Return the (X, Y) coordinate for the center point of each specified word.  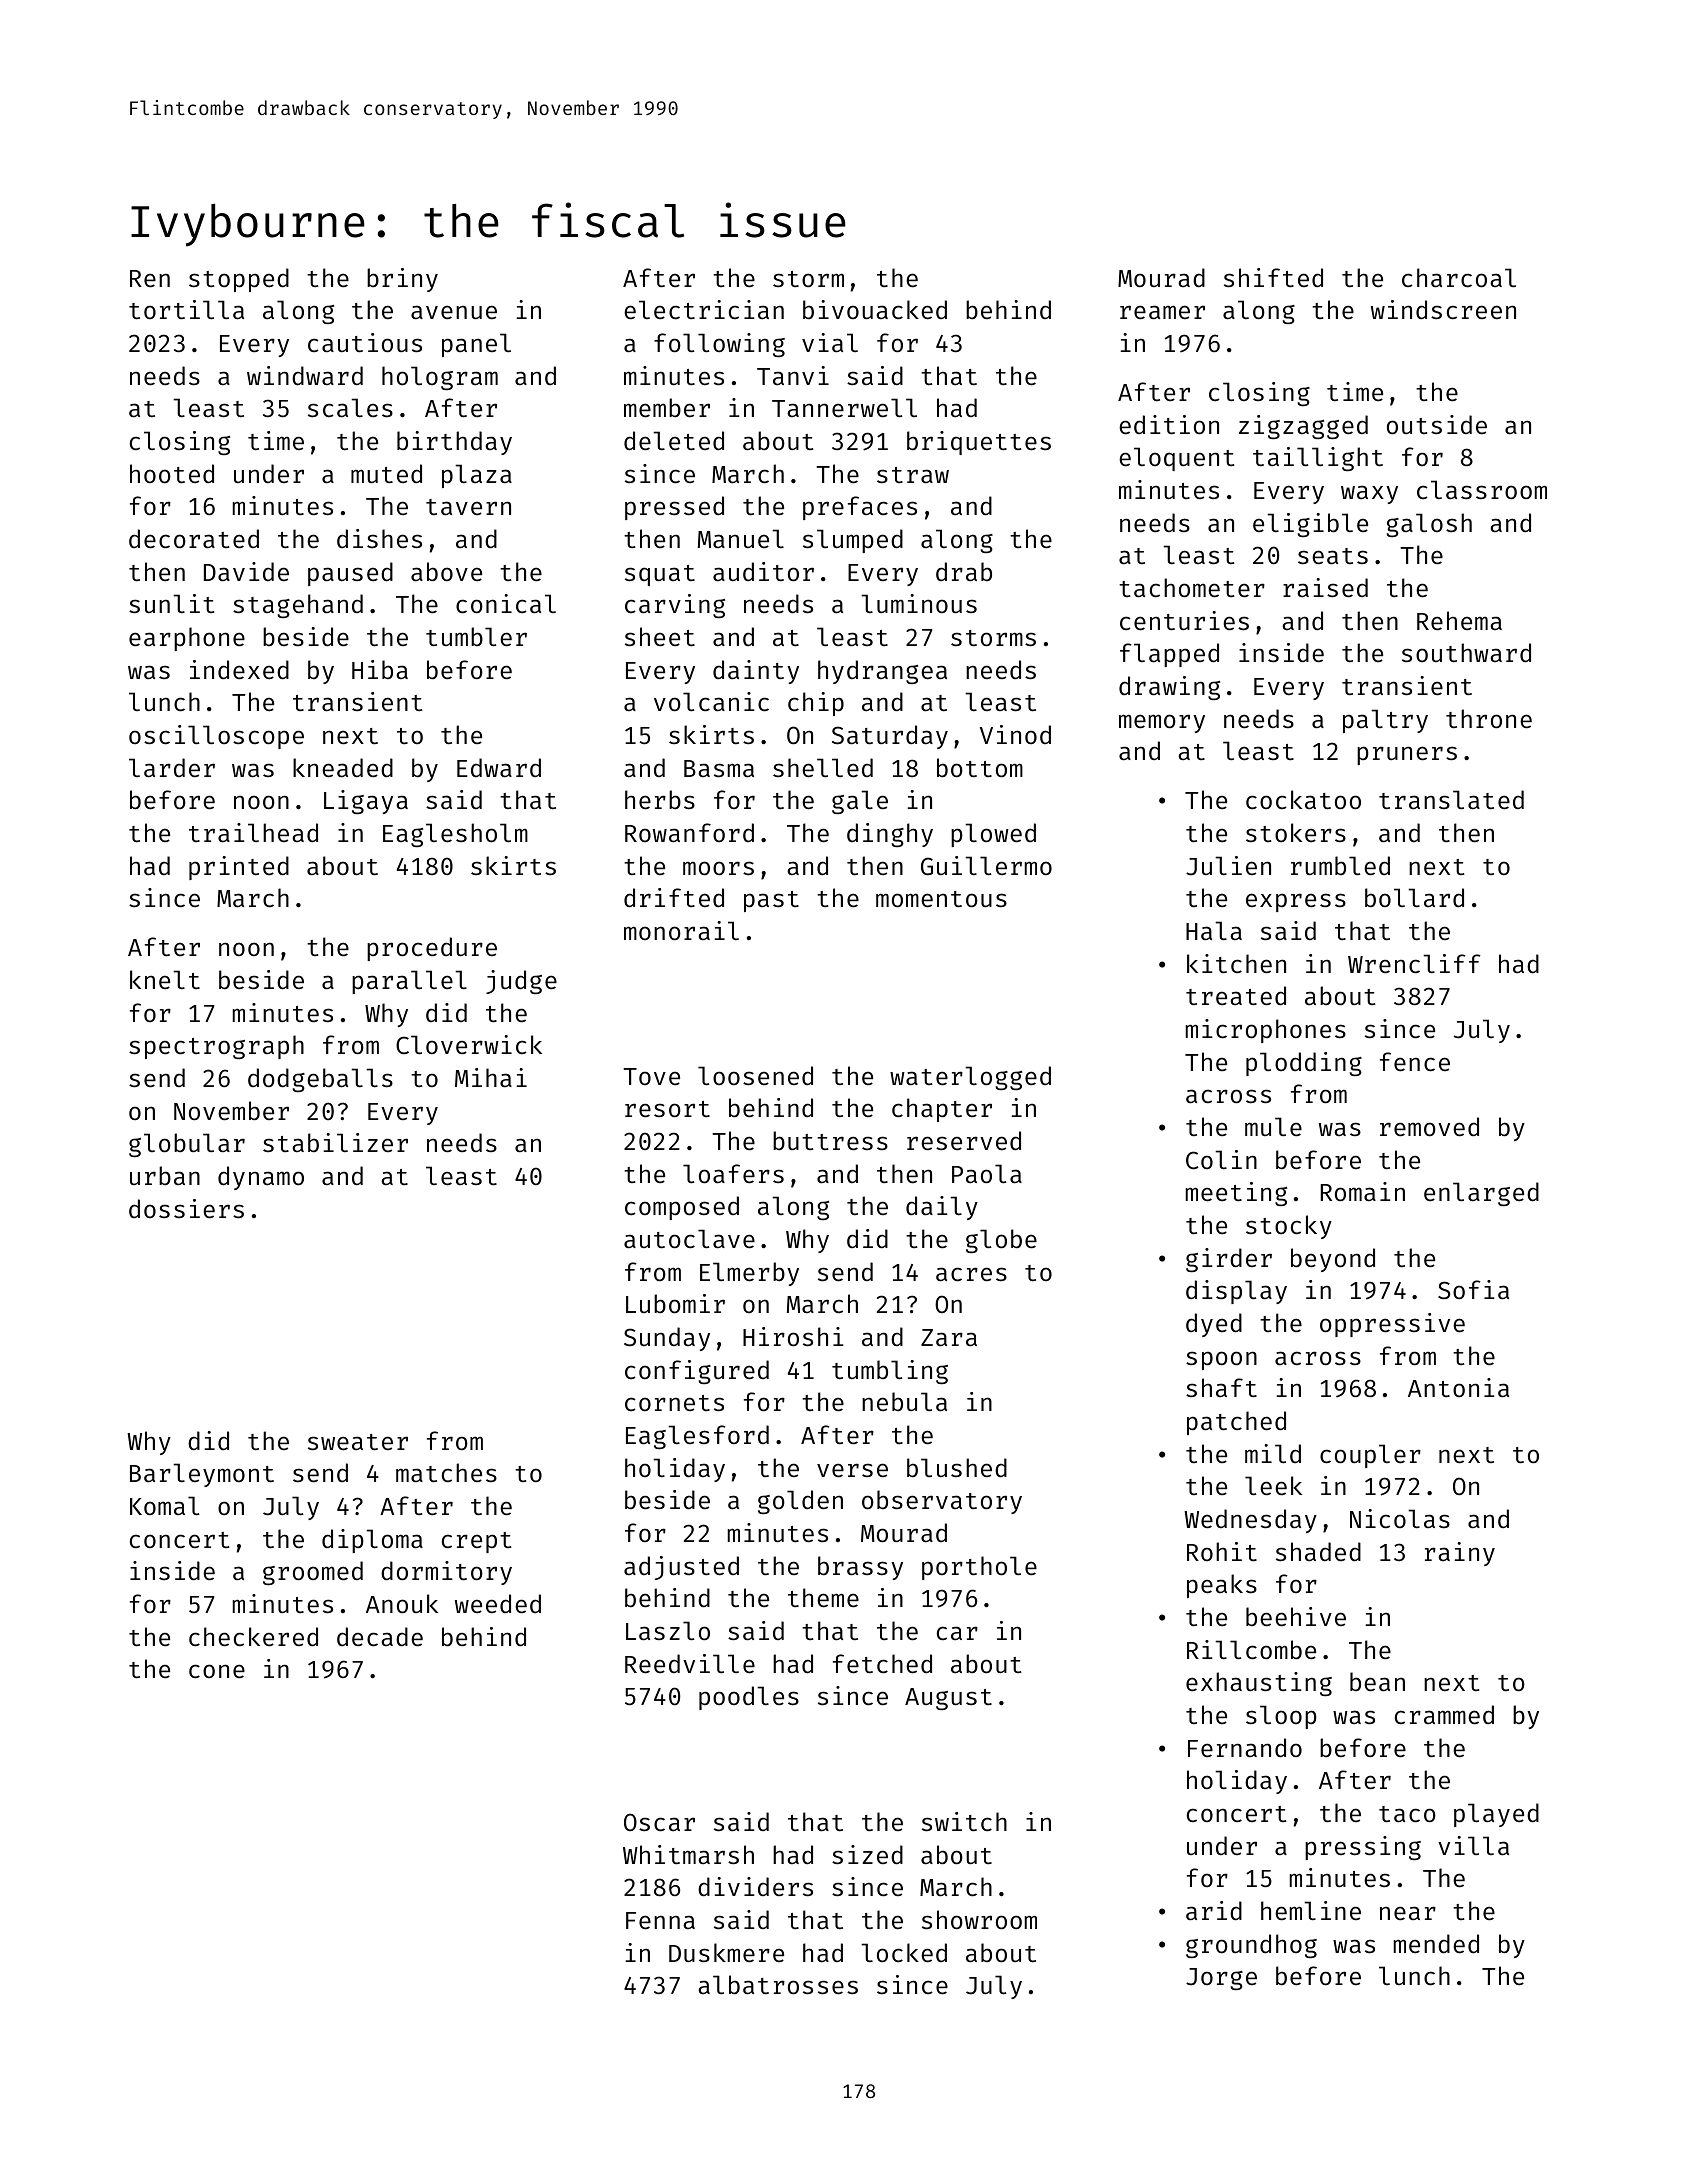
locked (904, 1953)
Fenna (660, 1921)
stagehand (298, 606)
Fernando (1245, 1748)
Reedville (690, 1664)
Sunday (667, 1339)
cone (217, 1671)
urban (165, 1176)
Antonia (1458, 1388)
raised (1325, 588)
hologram (440, 378)
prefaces (860, 508)
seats (1333, 556)
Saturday (890, 737)
